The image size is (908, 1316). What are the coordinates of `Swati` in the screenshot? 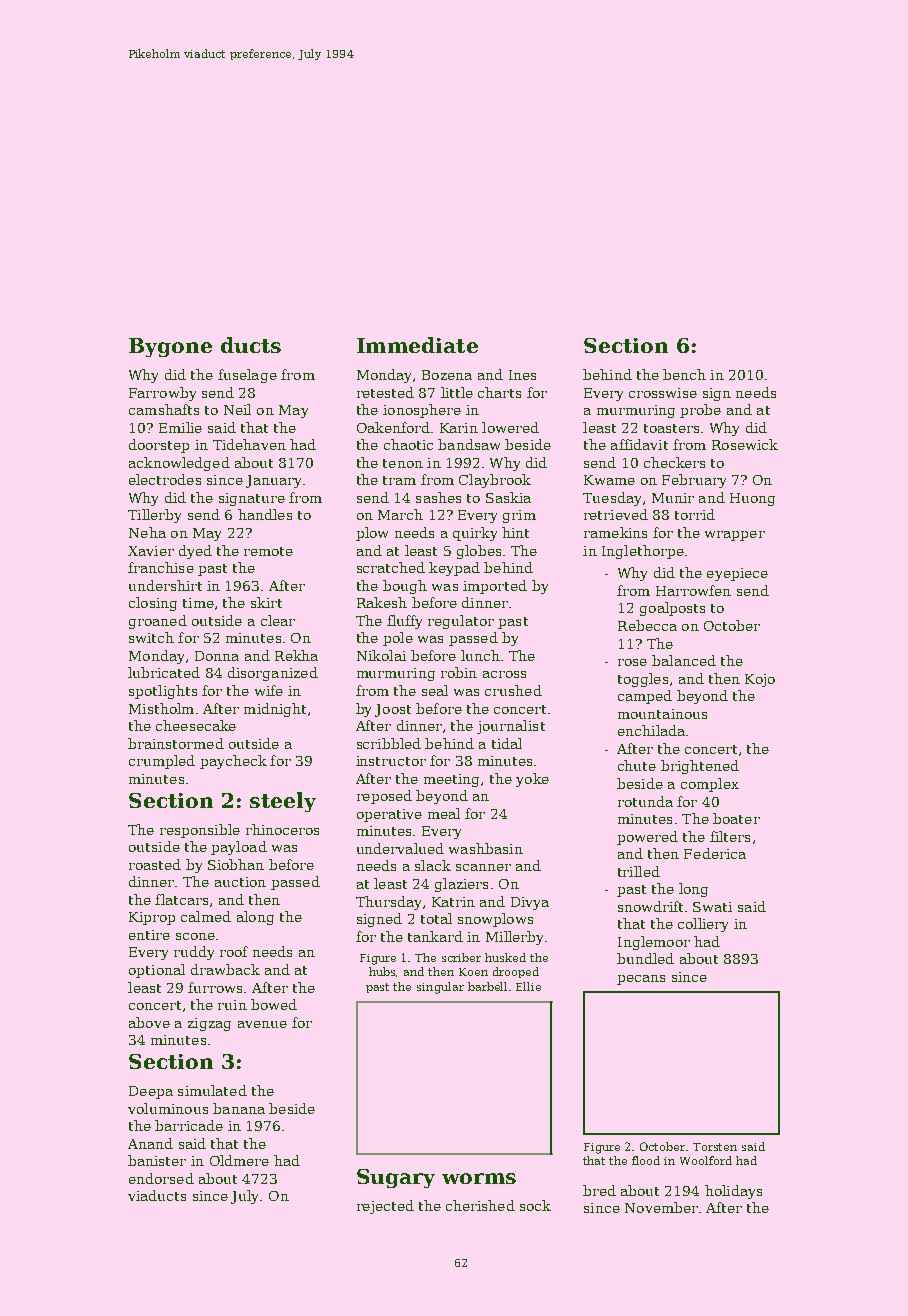 It's located at (712, 907).
